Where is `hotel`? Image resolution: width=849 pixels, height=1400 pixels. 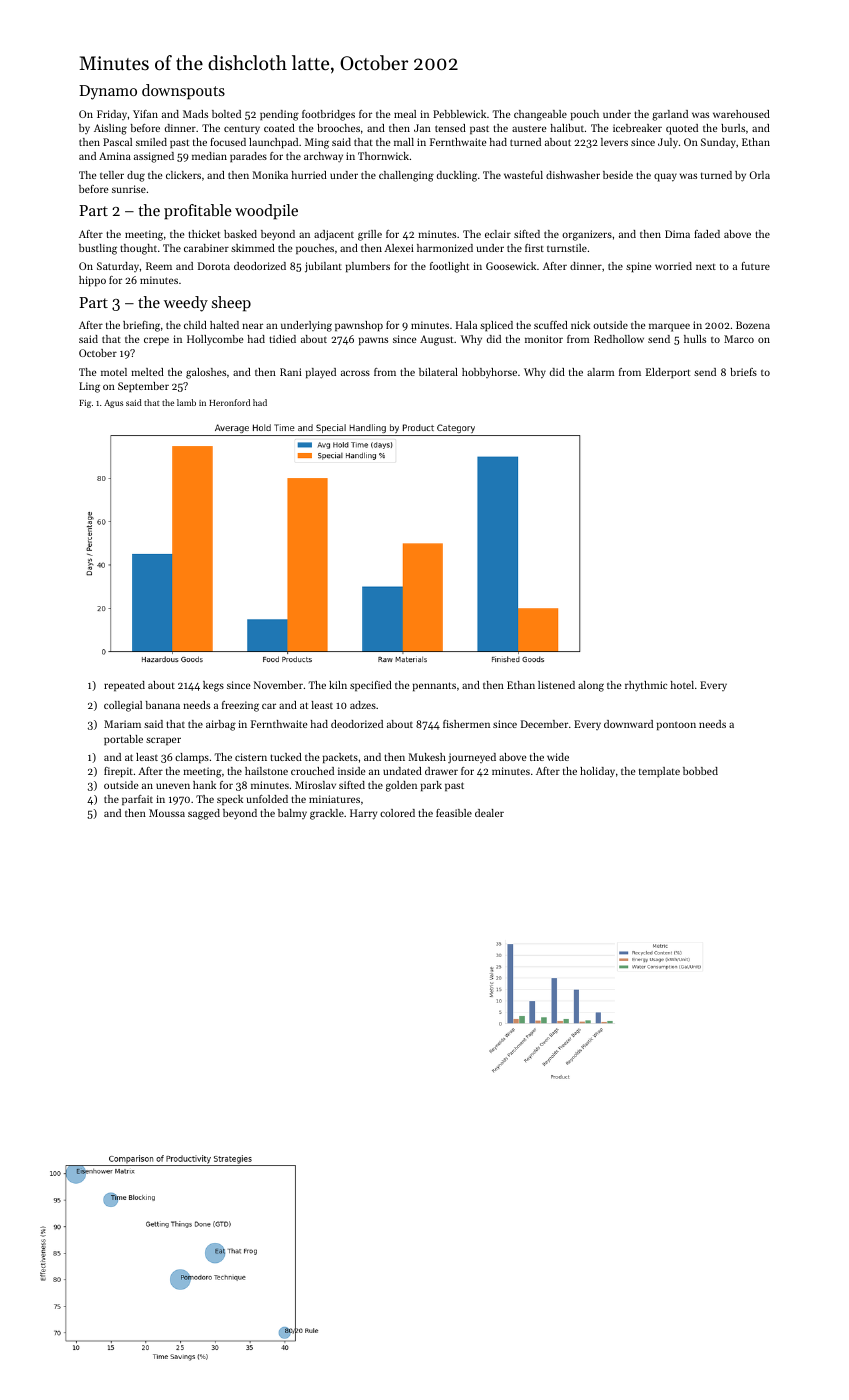
hotel is located at coordinates (682, 685).
